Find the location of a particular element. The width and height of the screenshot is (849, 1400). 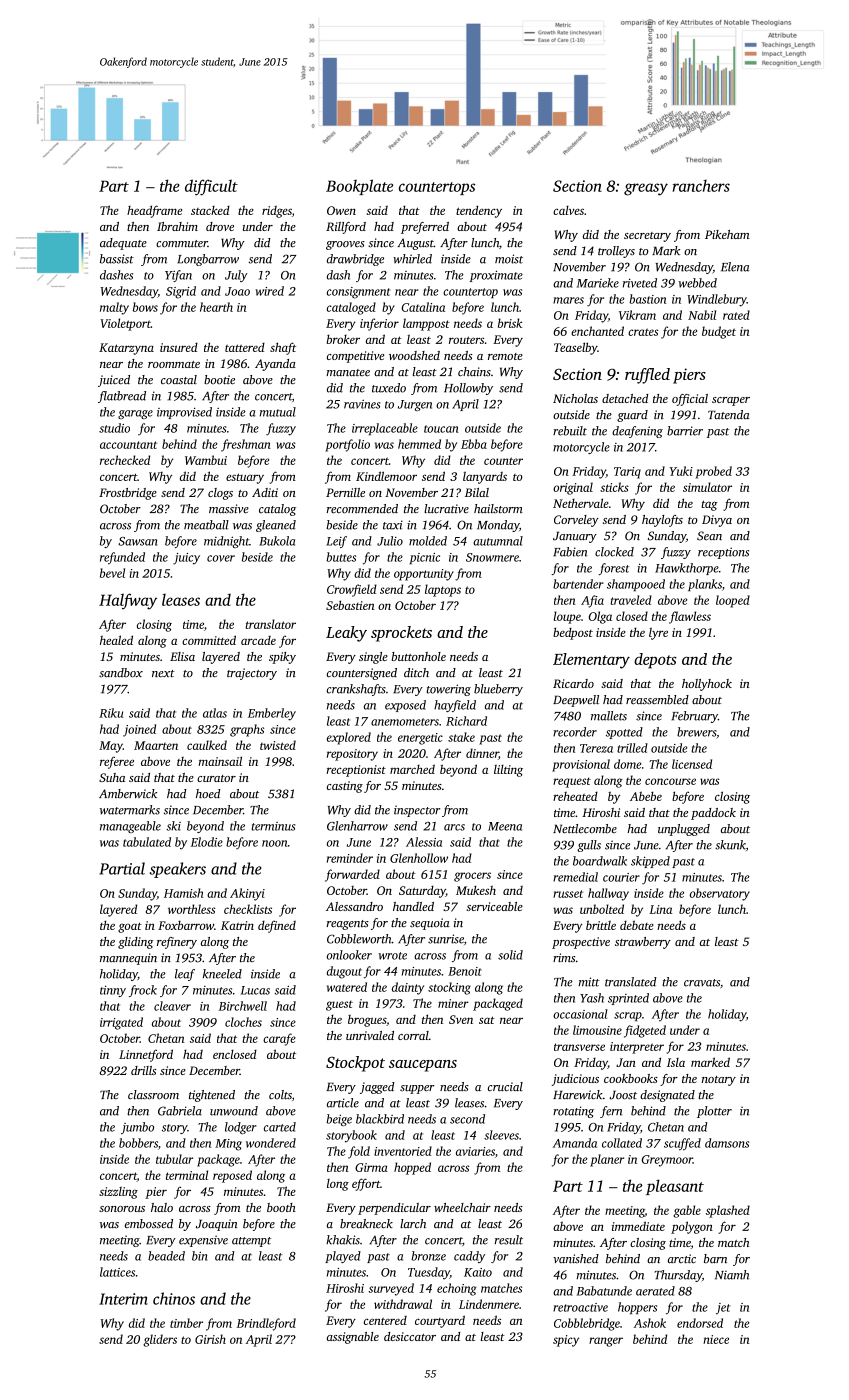

crucial is located at coordinates (505, 1087).
